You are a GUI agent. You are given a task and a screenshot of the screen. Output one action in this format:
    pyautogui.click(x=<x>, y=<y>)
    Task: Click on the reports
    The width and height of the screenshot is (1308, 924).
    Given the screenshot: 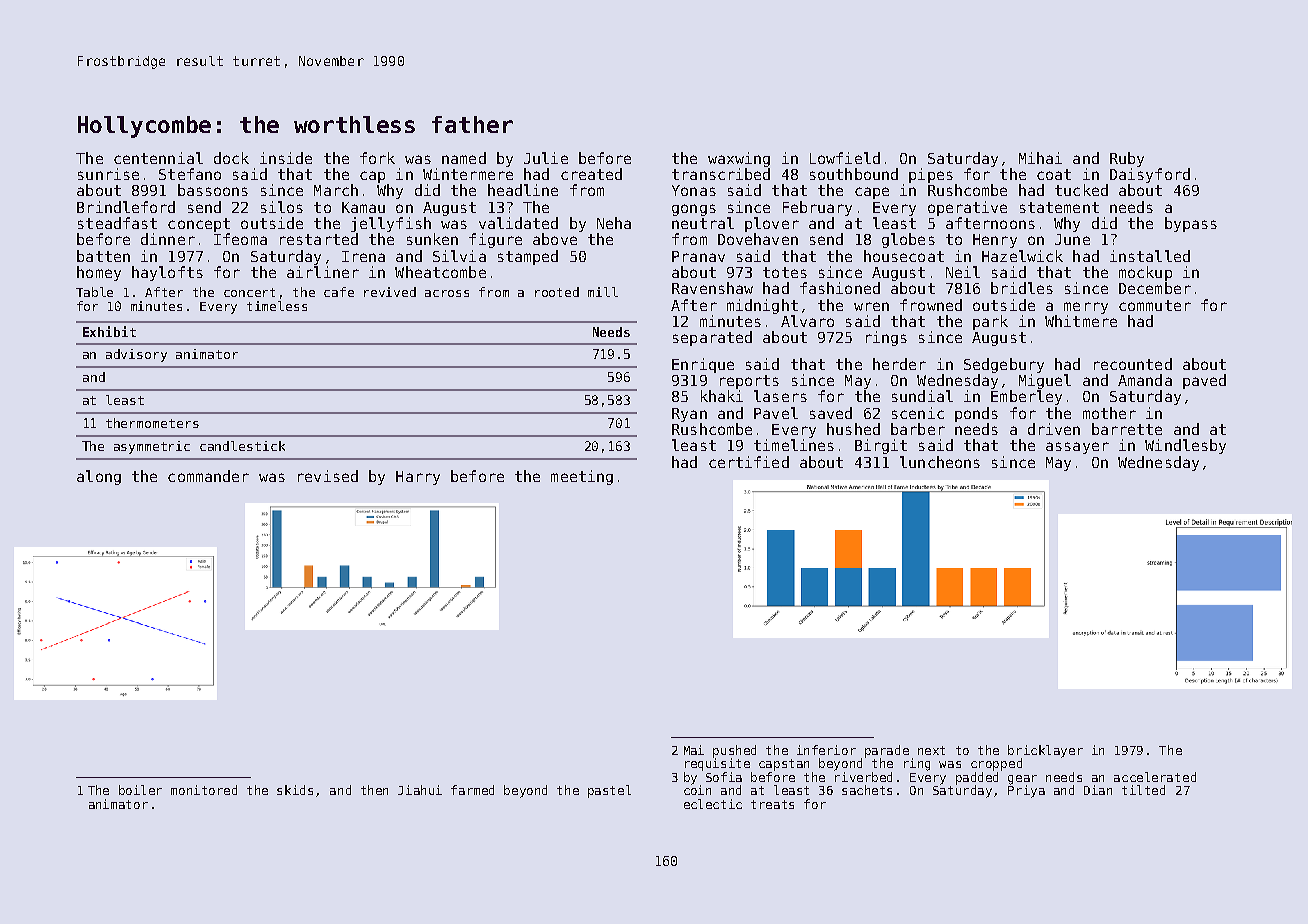 What is the action you would take?
    pyautogui.click(x=749, y=382)
